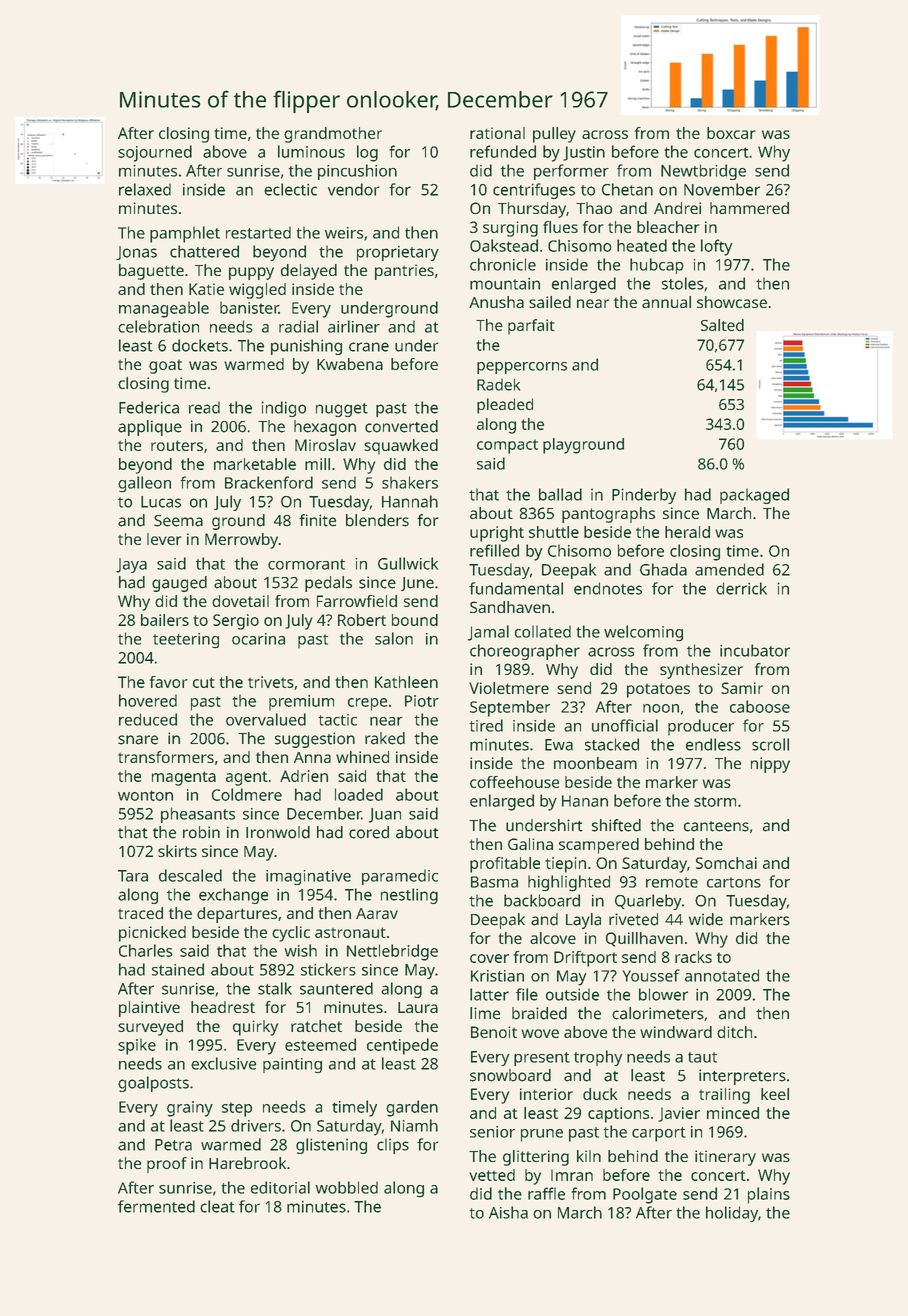 This screenshot has height=1316, width=908. Describe the element at coordinates (155, 153) in the screenshot. I see `sojourned` at that location.
